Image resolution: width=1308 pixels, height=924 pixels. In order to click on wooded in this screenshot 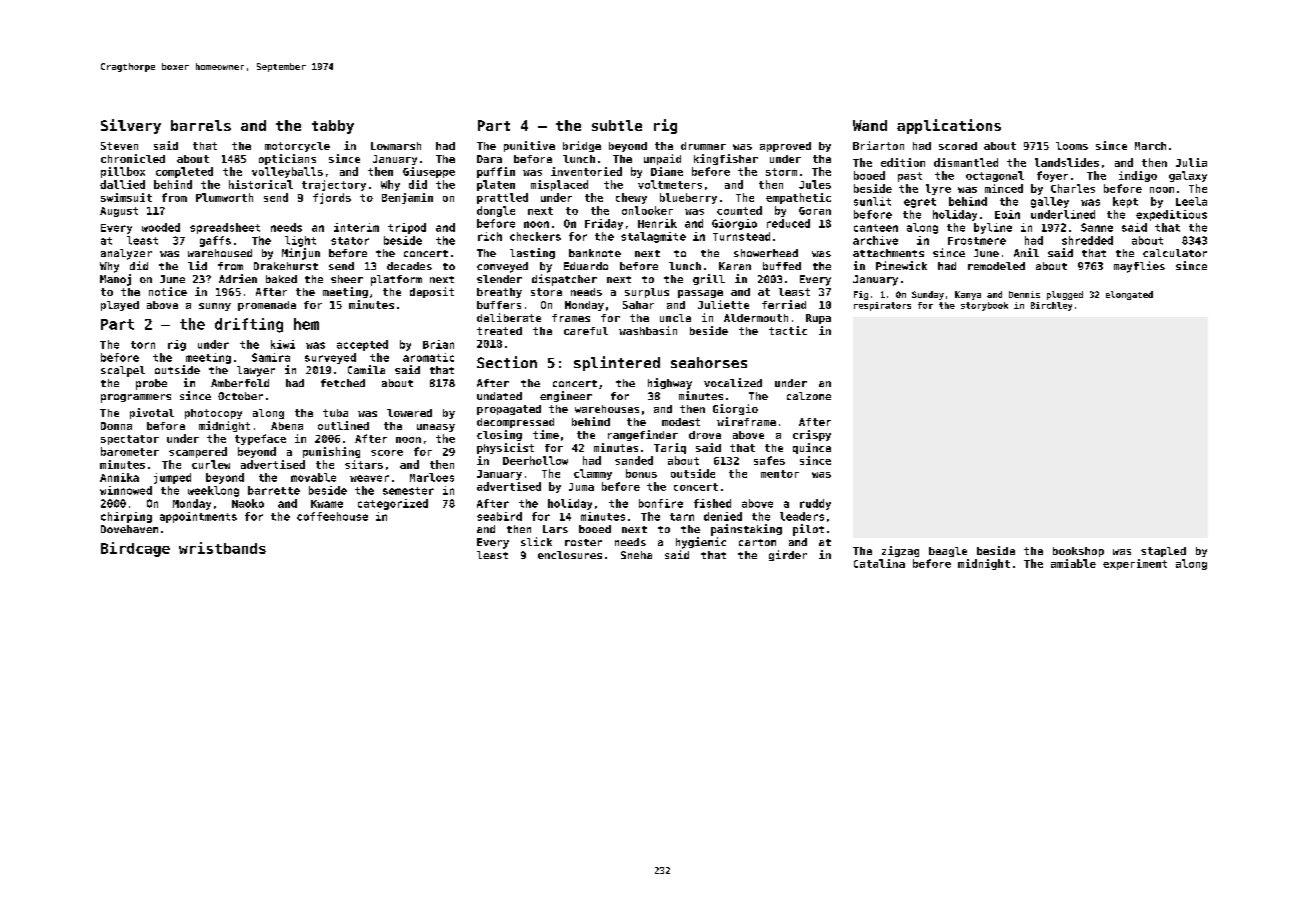, I will do `click(161, 227)`.
